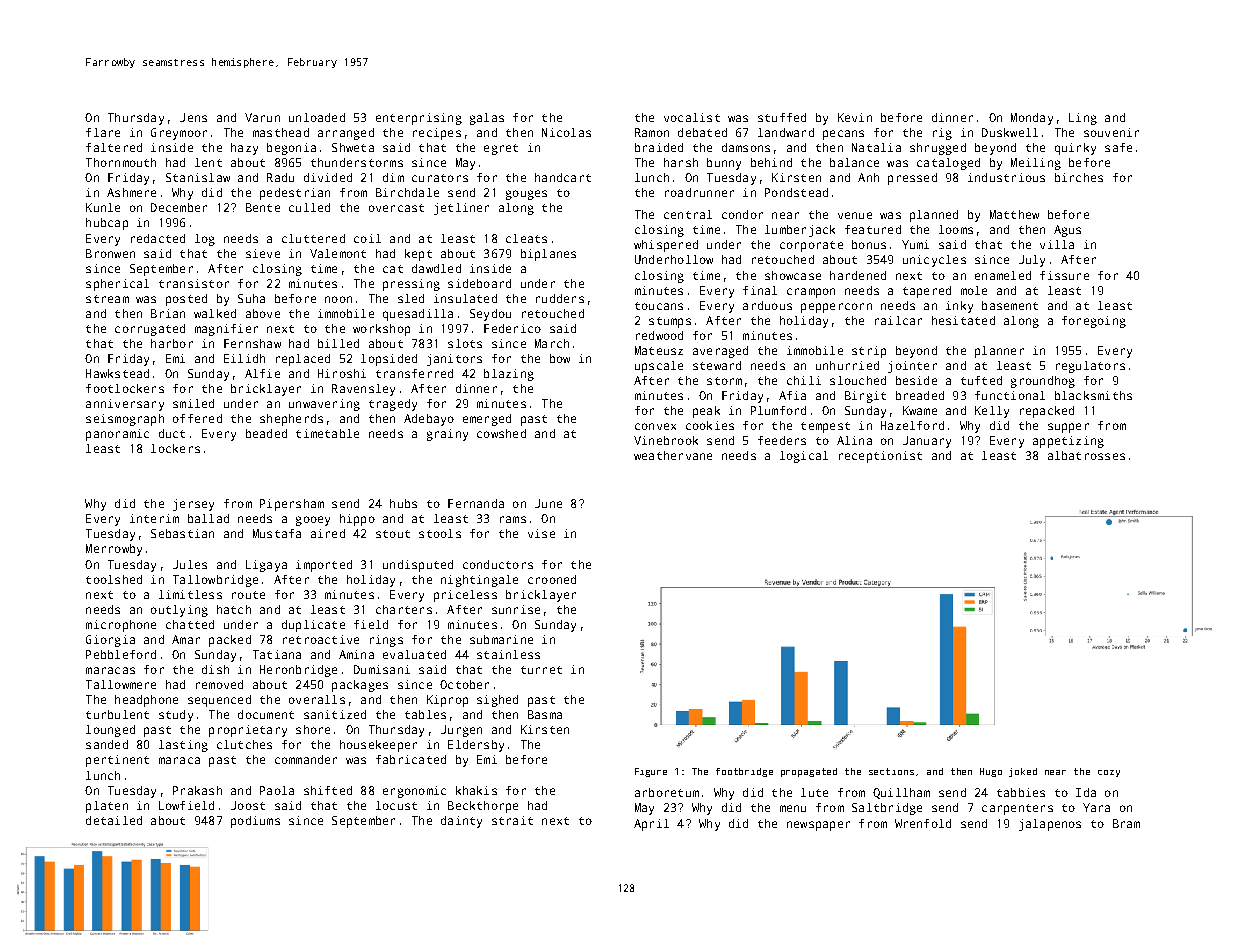 The height and width of the document is (952, 1233). What do you see at coordinates (154, 518) in the document?
I see `interim` at bounding box center [154, 518].
